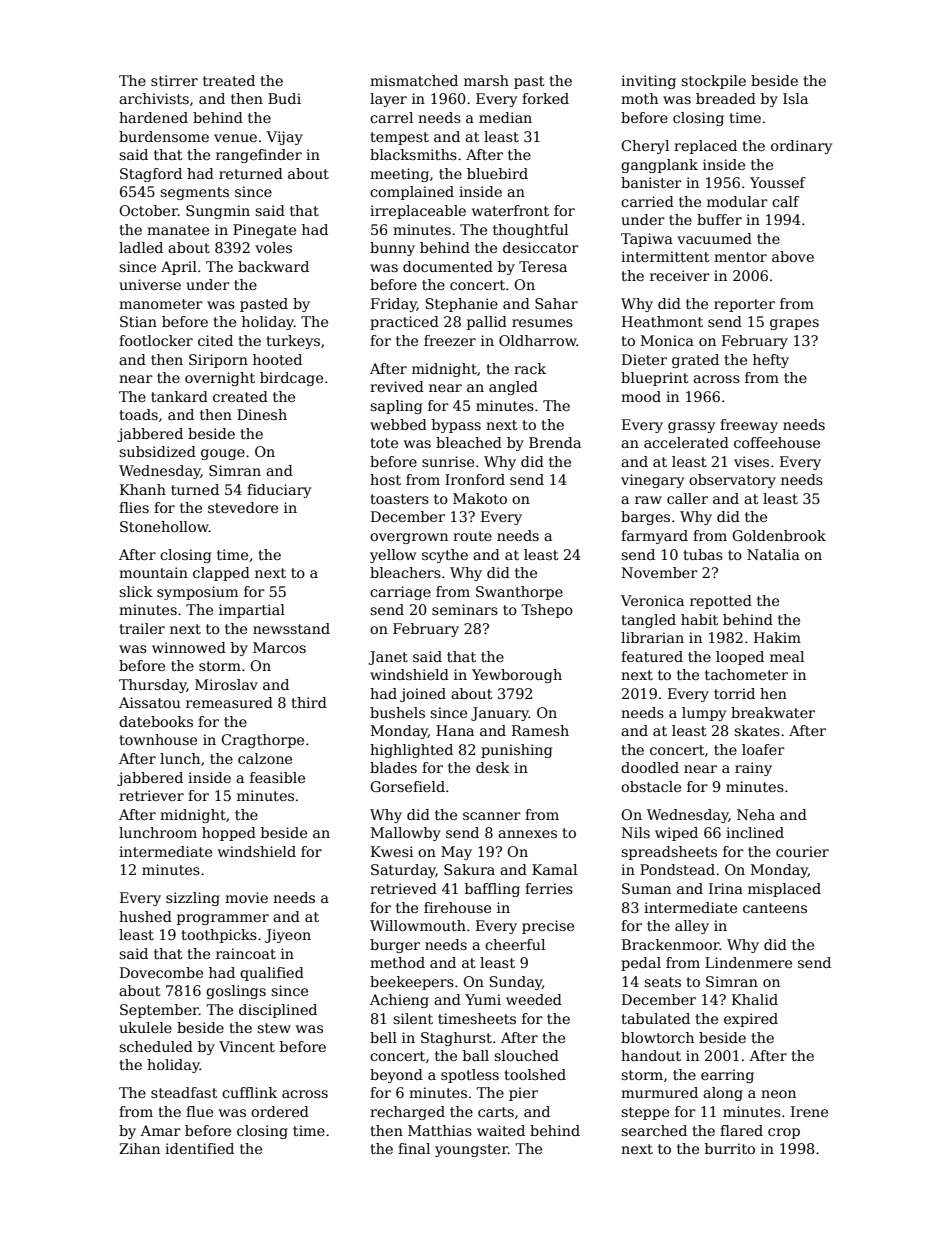  Describe the element at coordinates (399, 138) in the document. I see `tempest` at that location.
